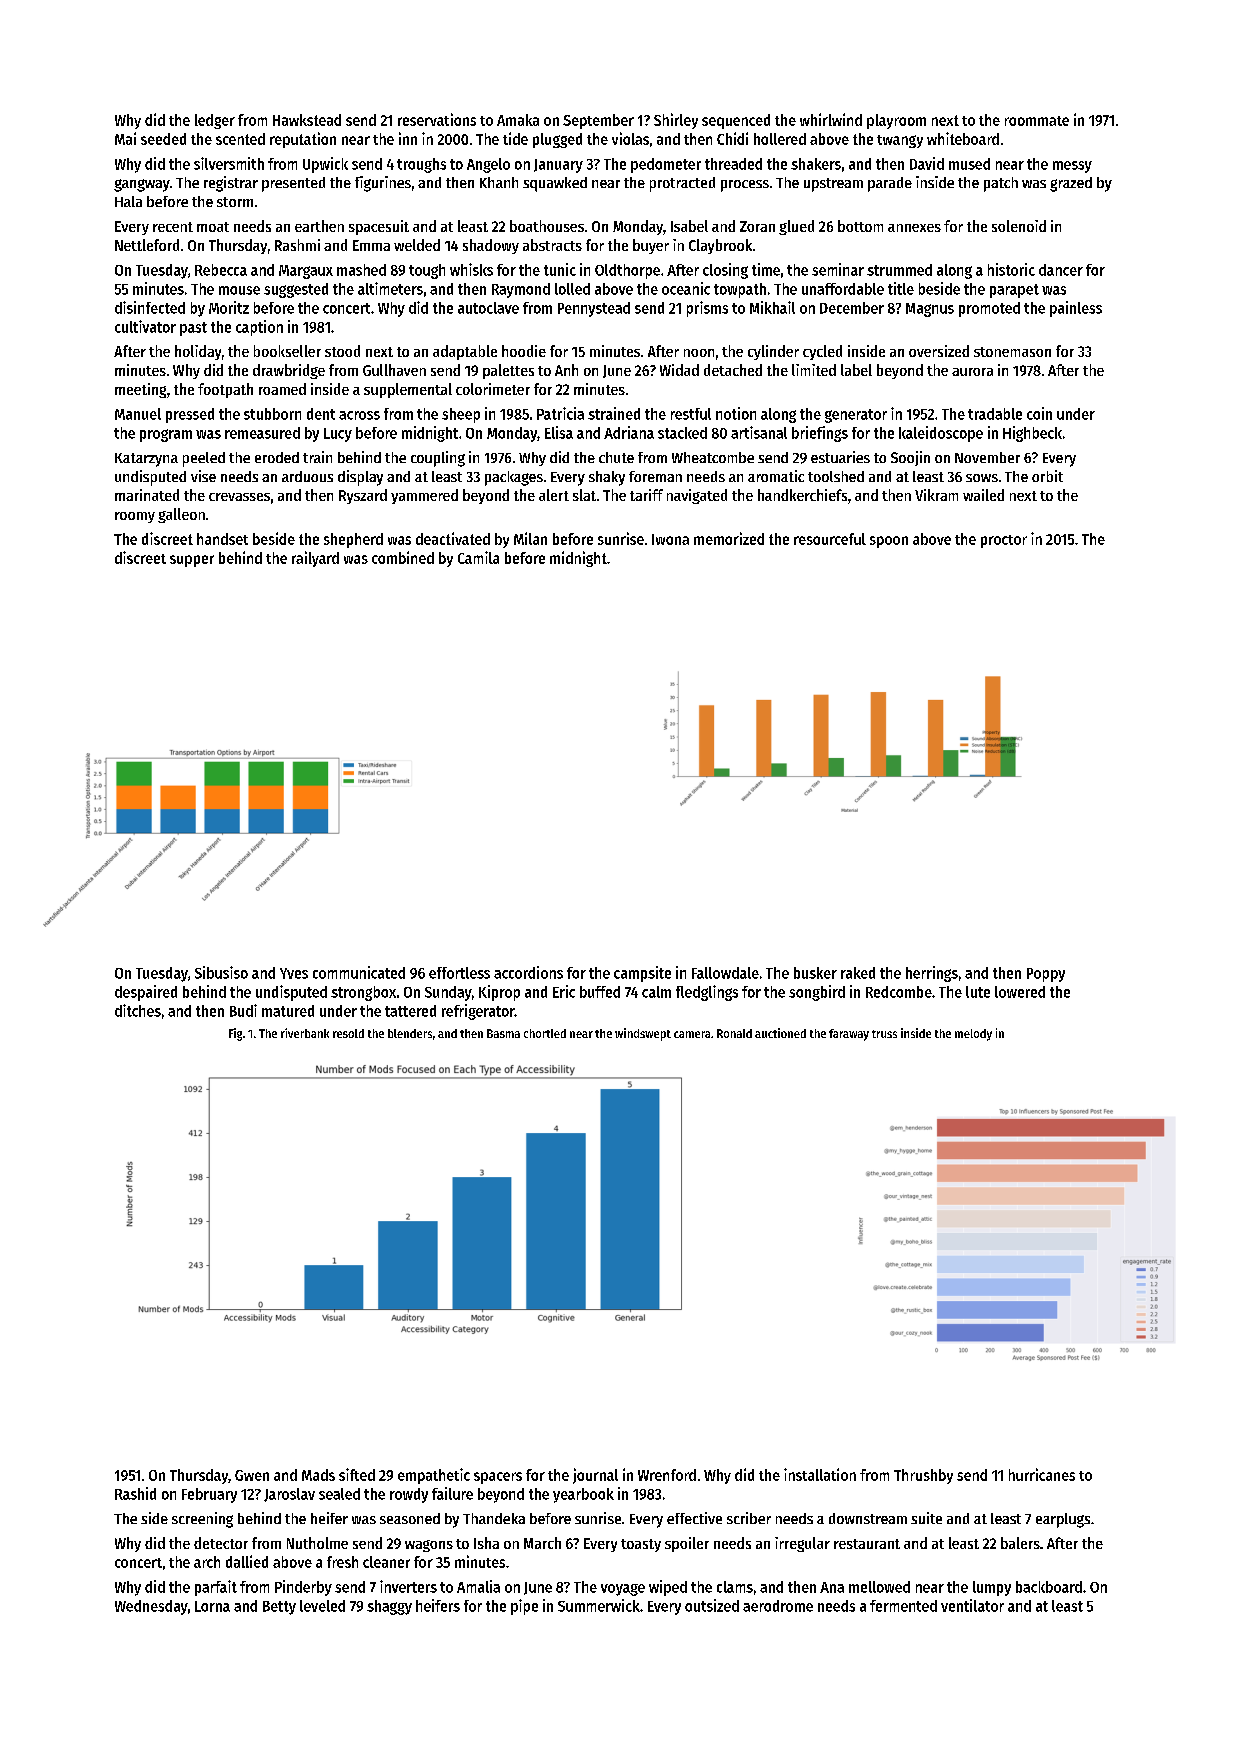 The width and height of the screenshot is (1233, 1744). What do you see at coordinates (221, 270) in the screenshot?
I see `Rebecca` at bounding box center [221, 270].
